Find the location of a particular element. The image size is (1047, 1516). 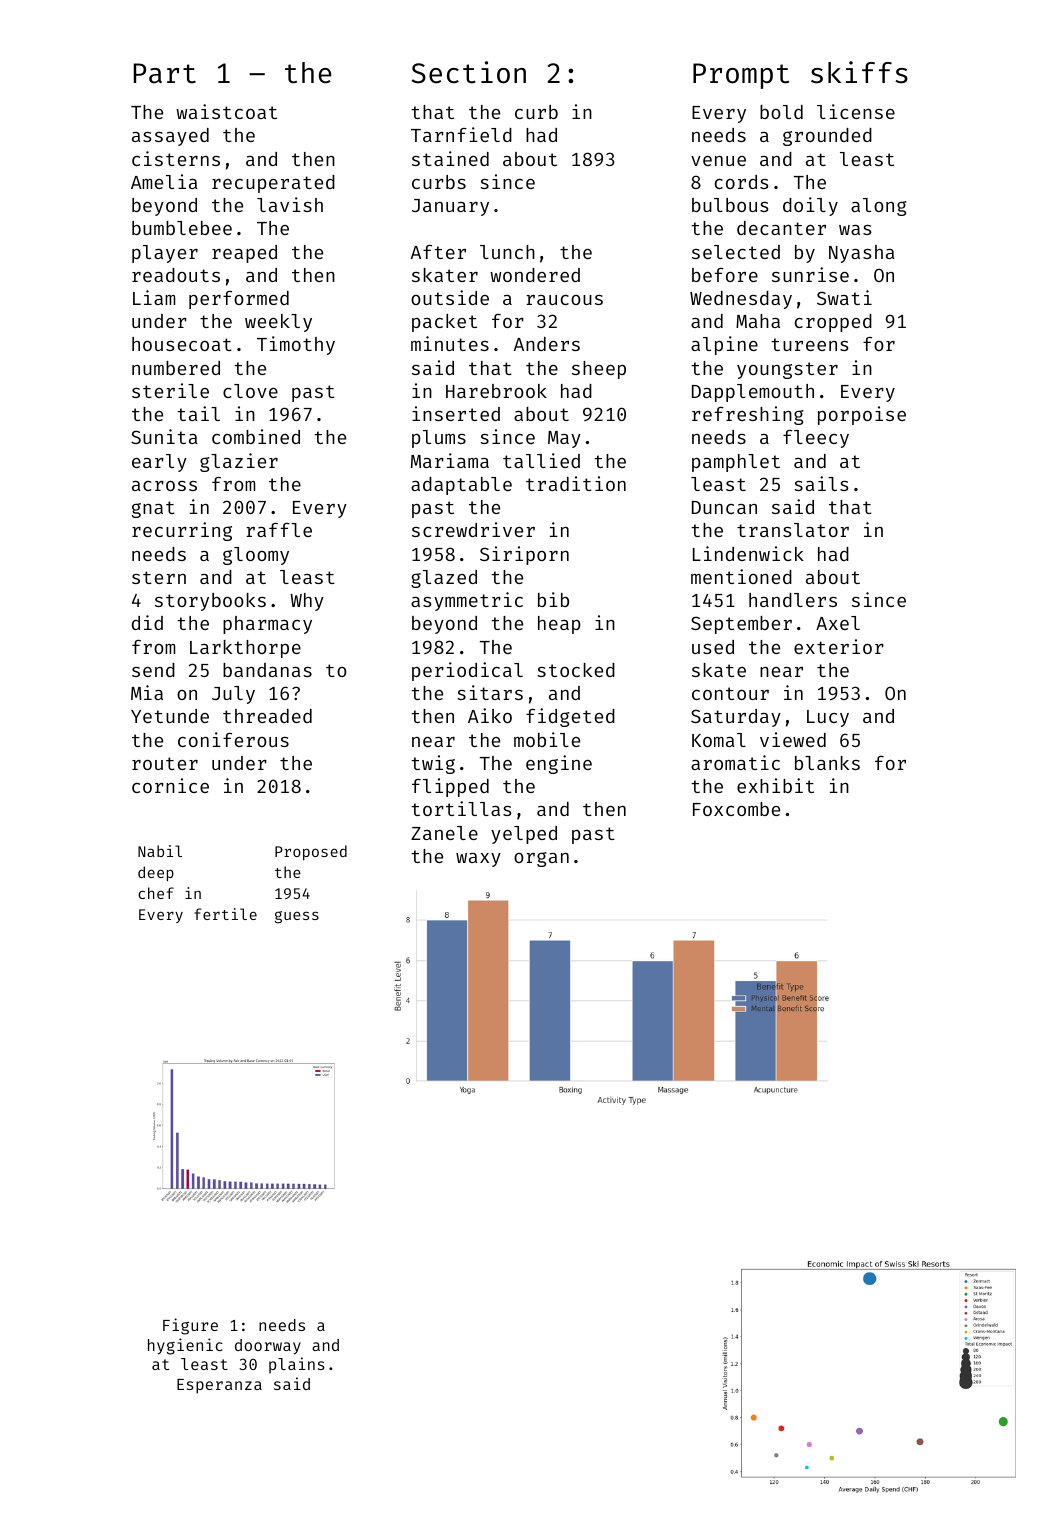

screwdriver is located at coordinates (473, 529).
